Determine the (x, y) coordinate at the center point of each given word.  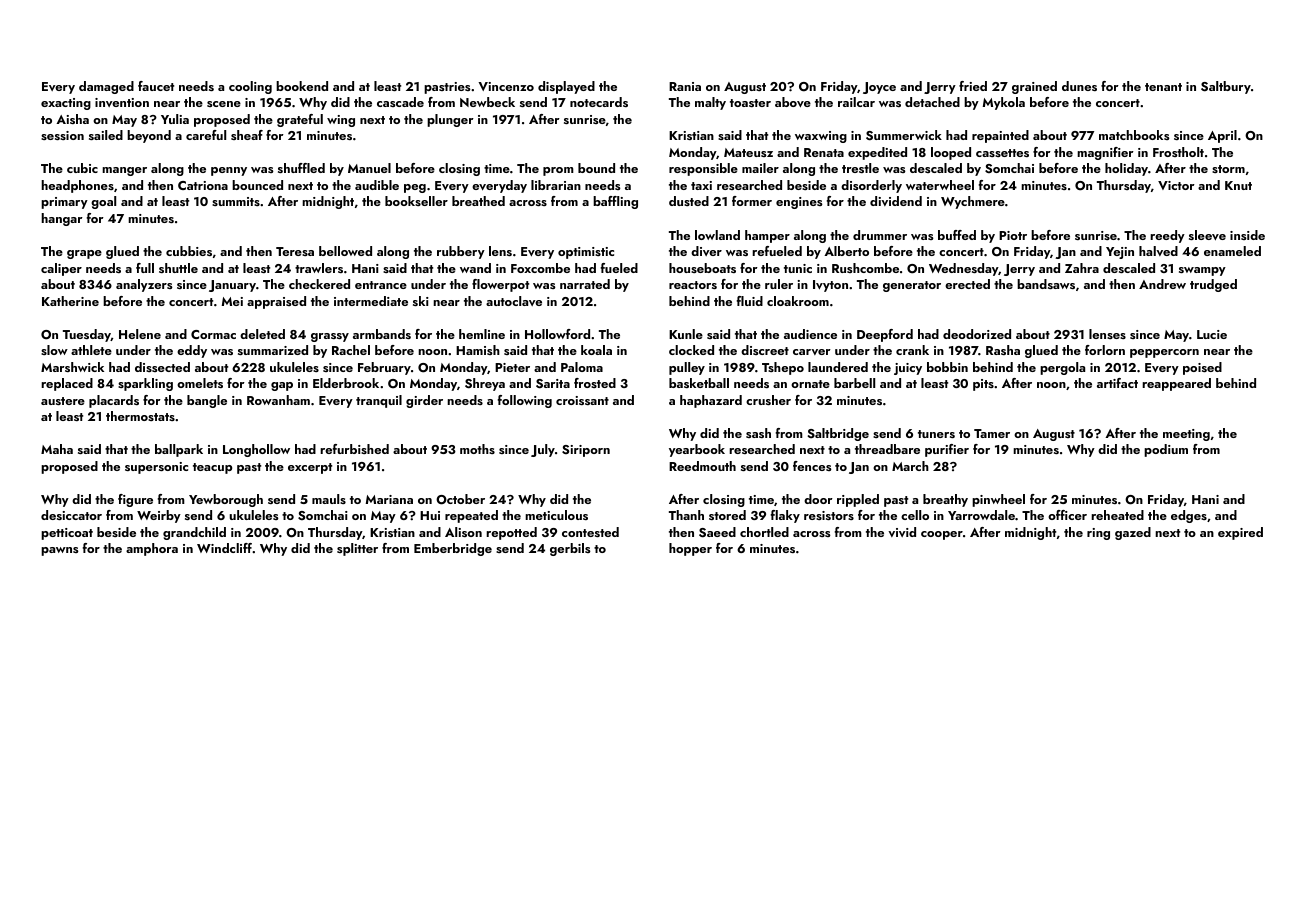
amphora (152, 549)
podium (1166, 450)
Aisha (72, 119)
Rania (685, 86)
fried (973, 86)
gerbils (570, 549)
